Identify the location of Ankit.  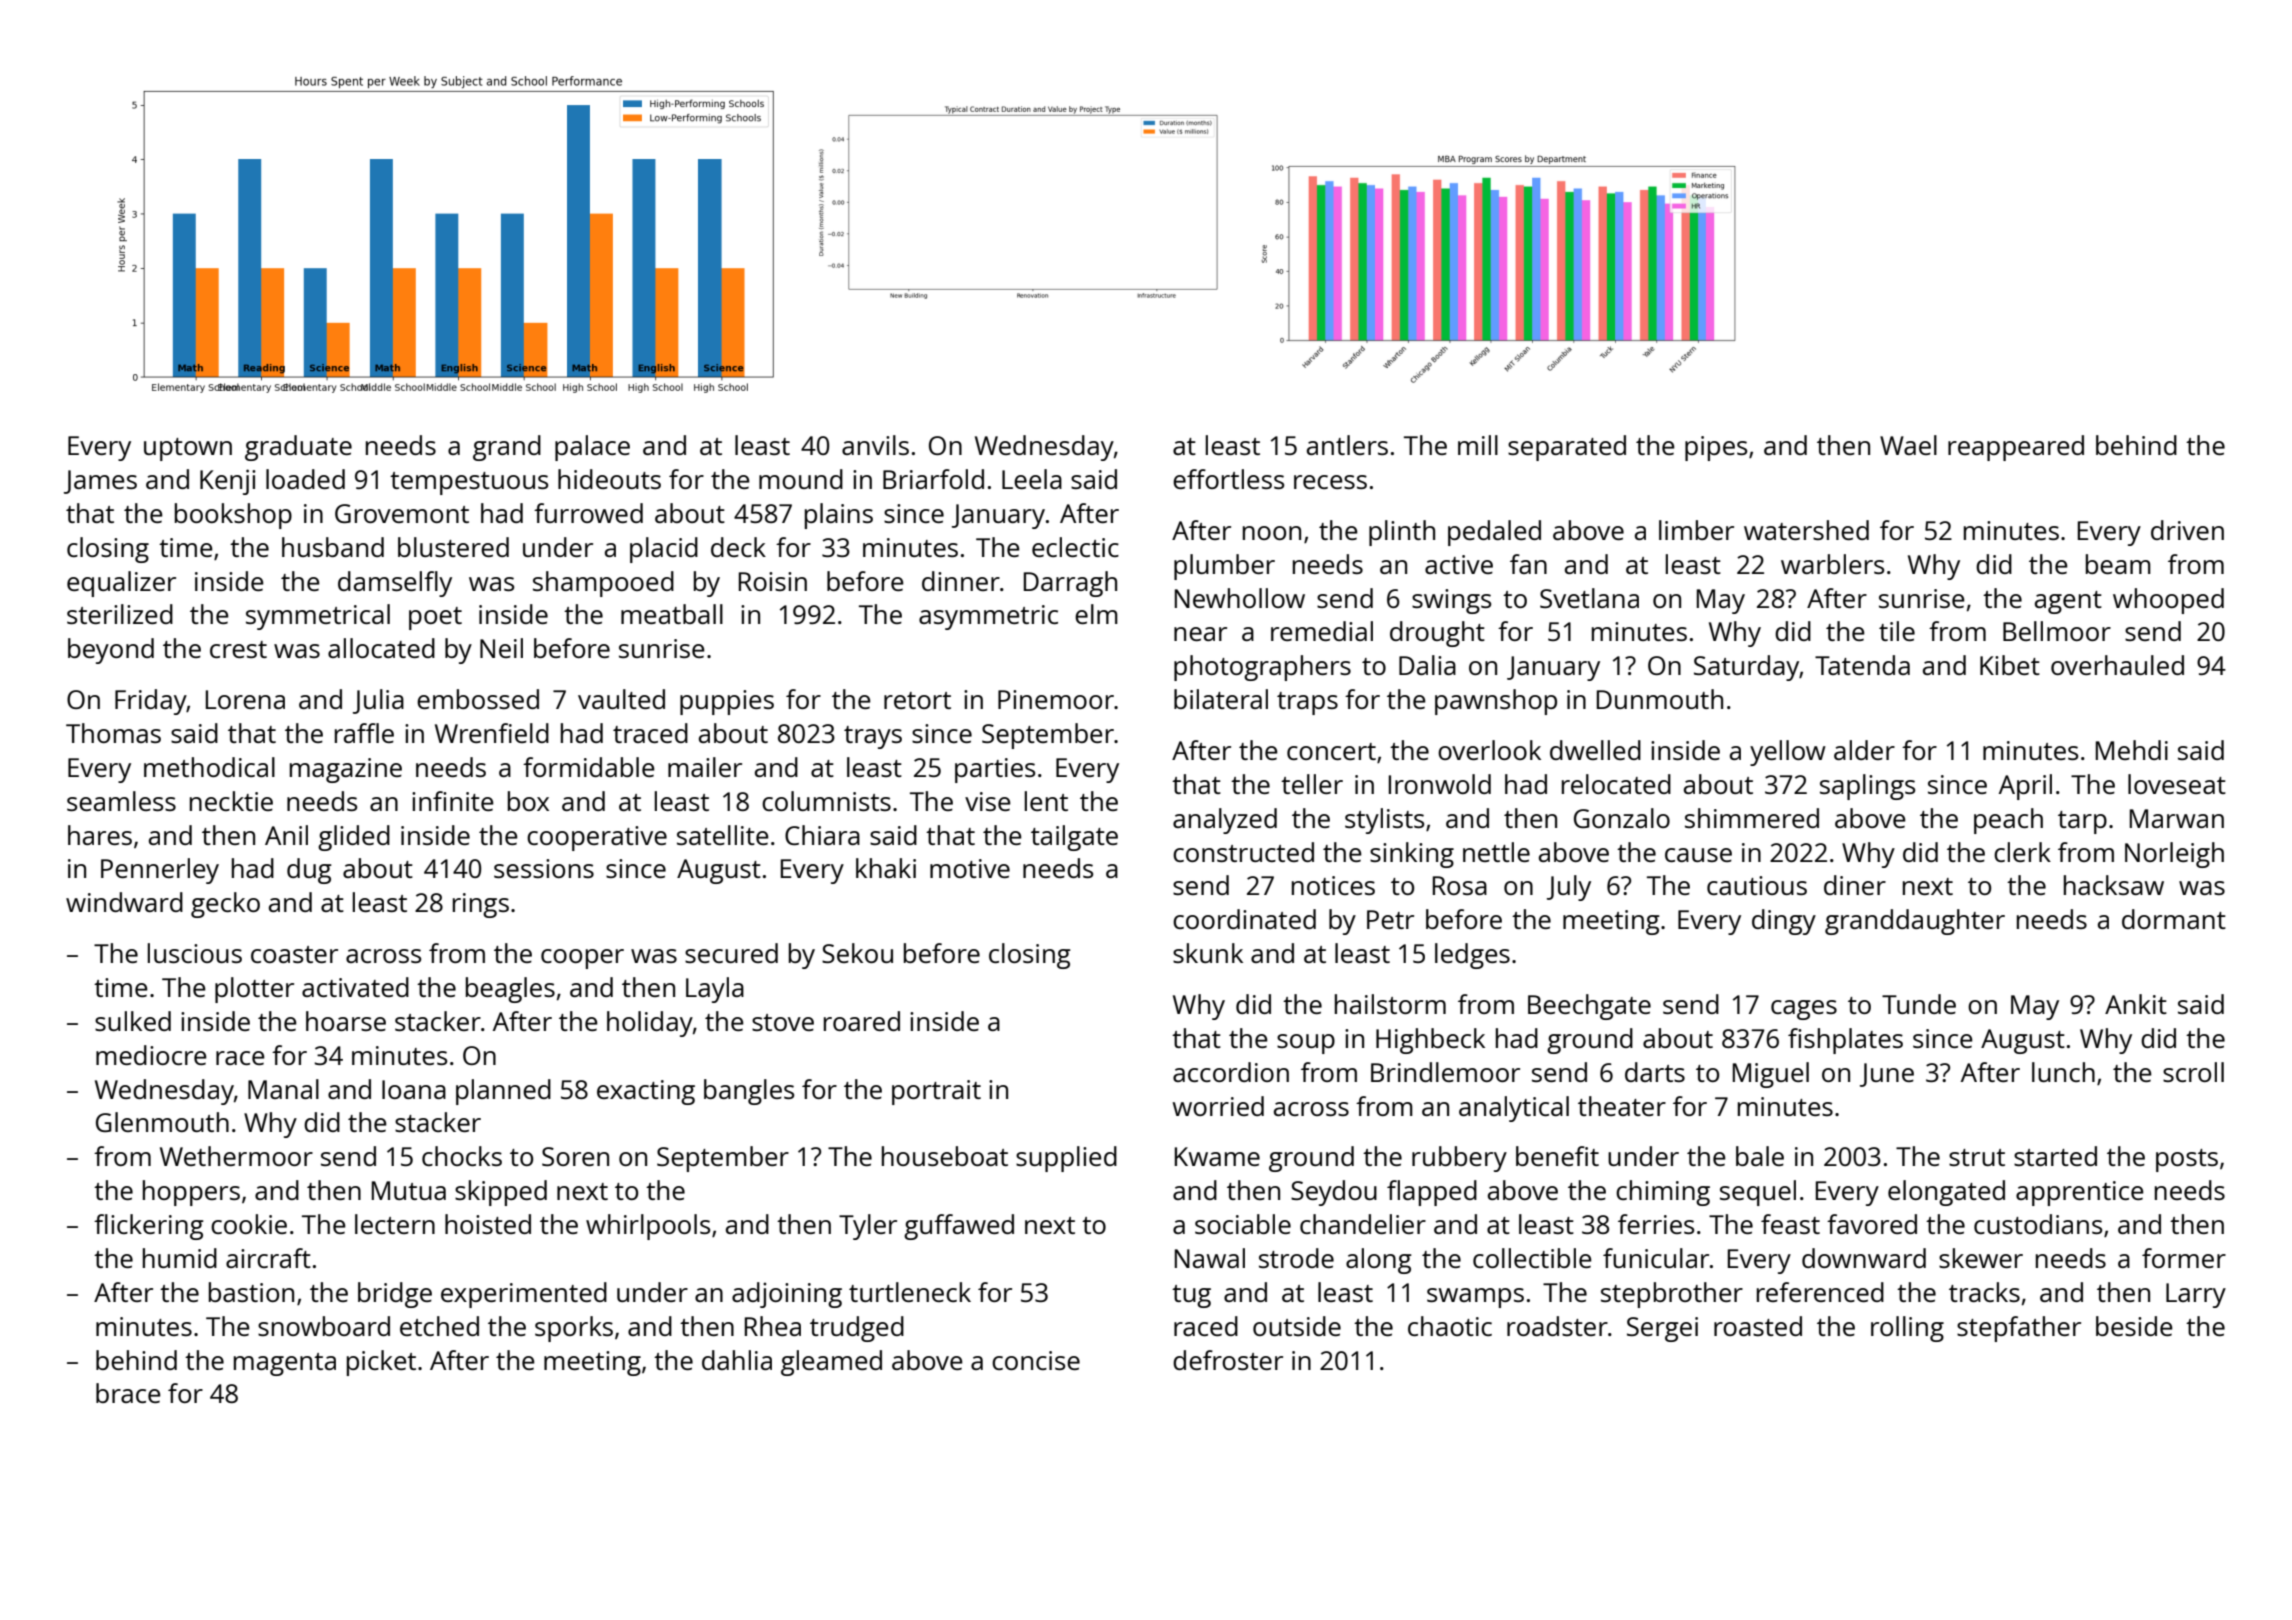
(2136, 1004).
